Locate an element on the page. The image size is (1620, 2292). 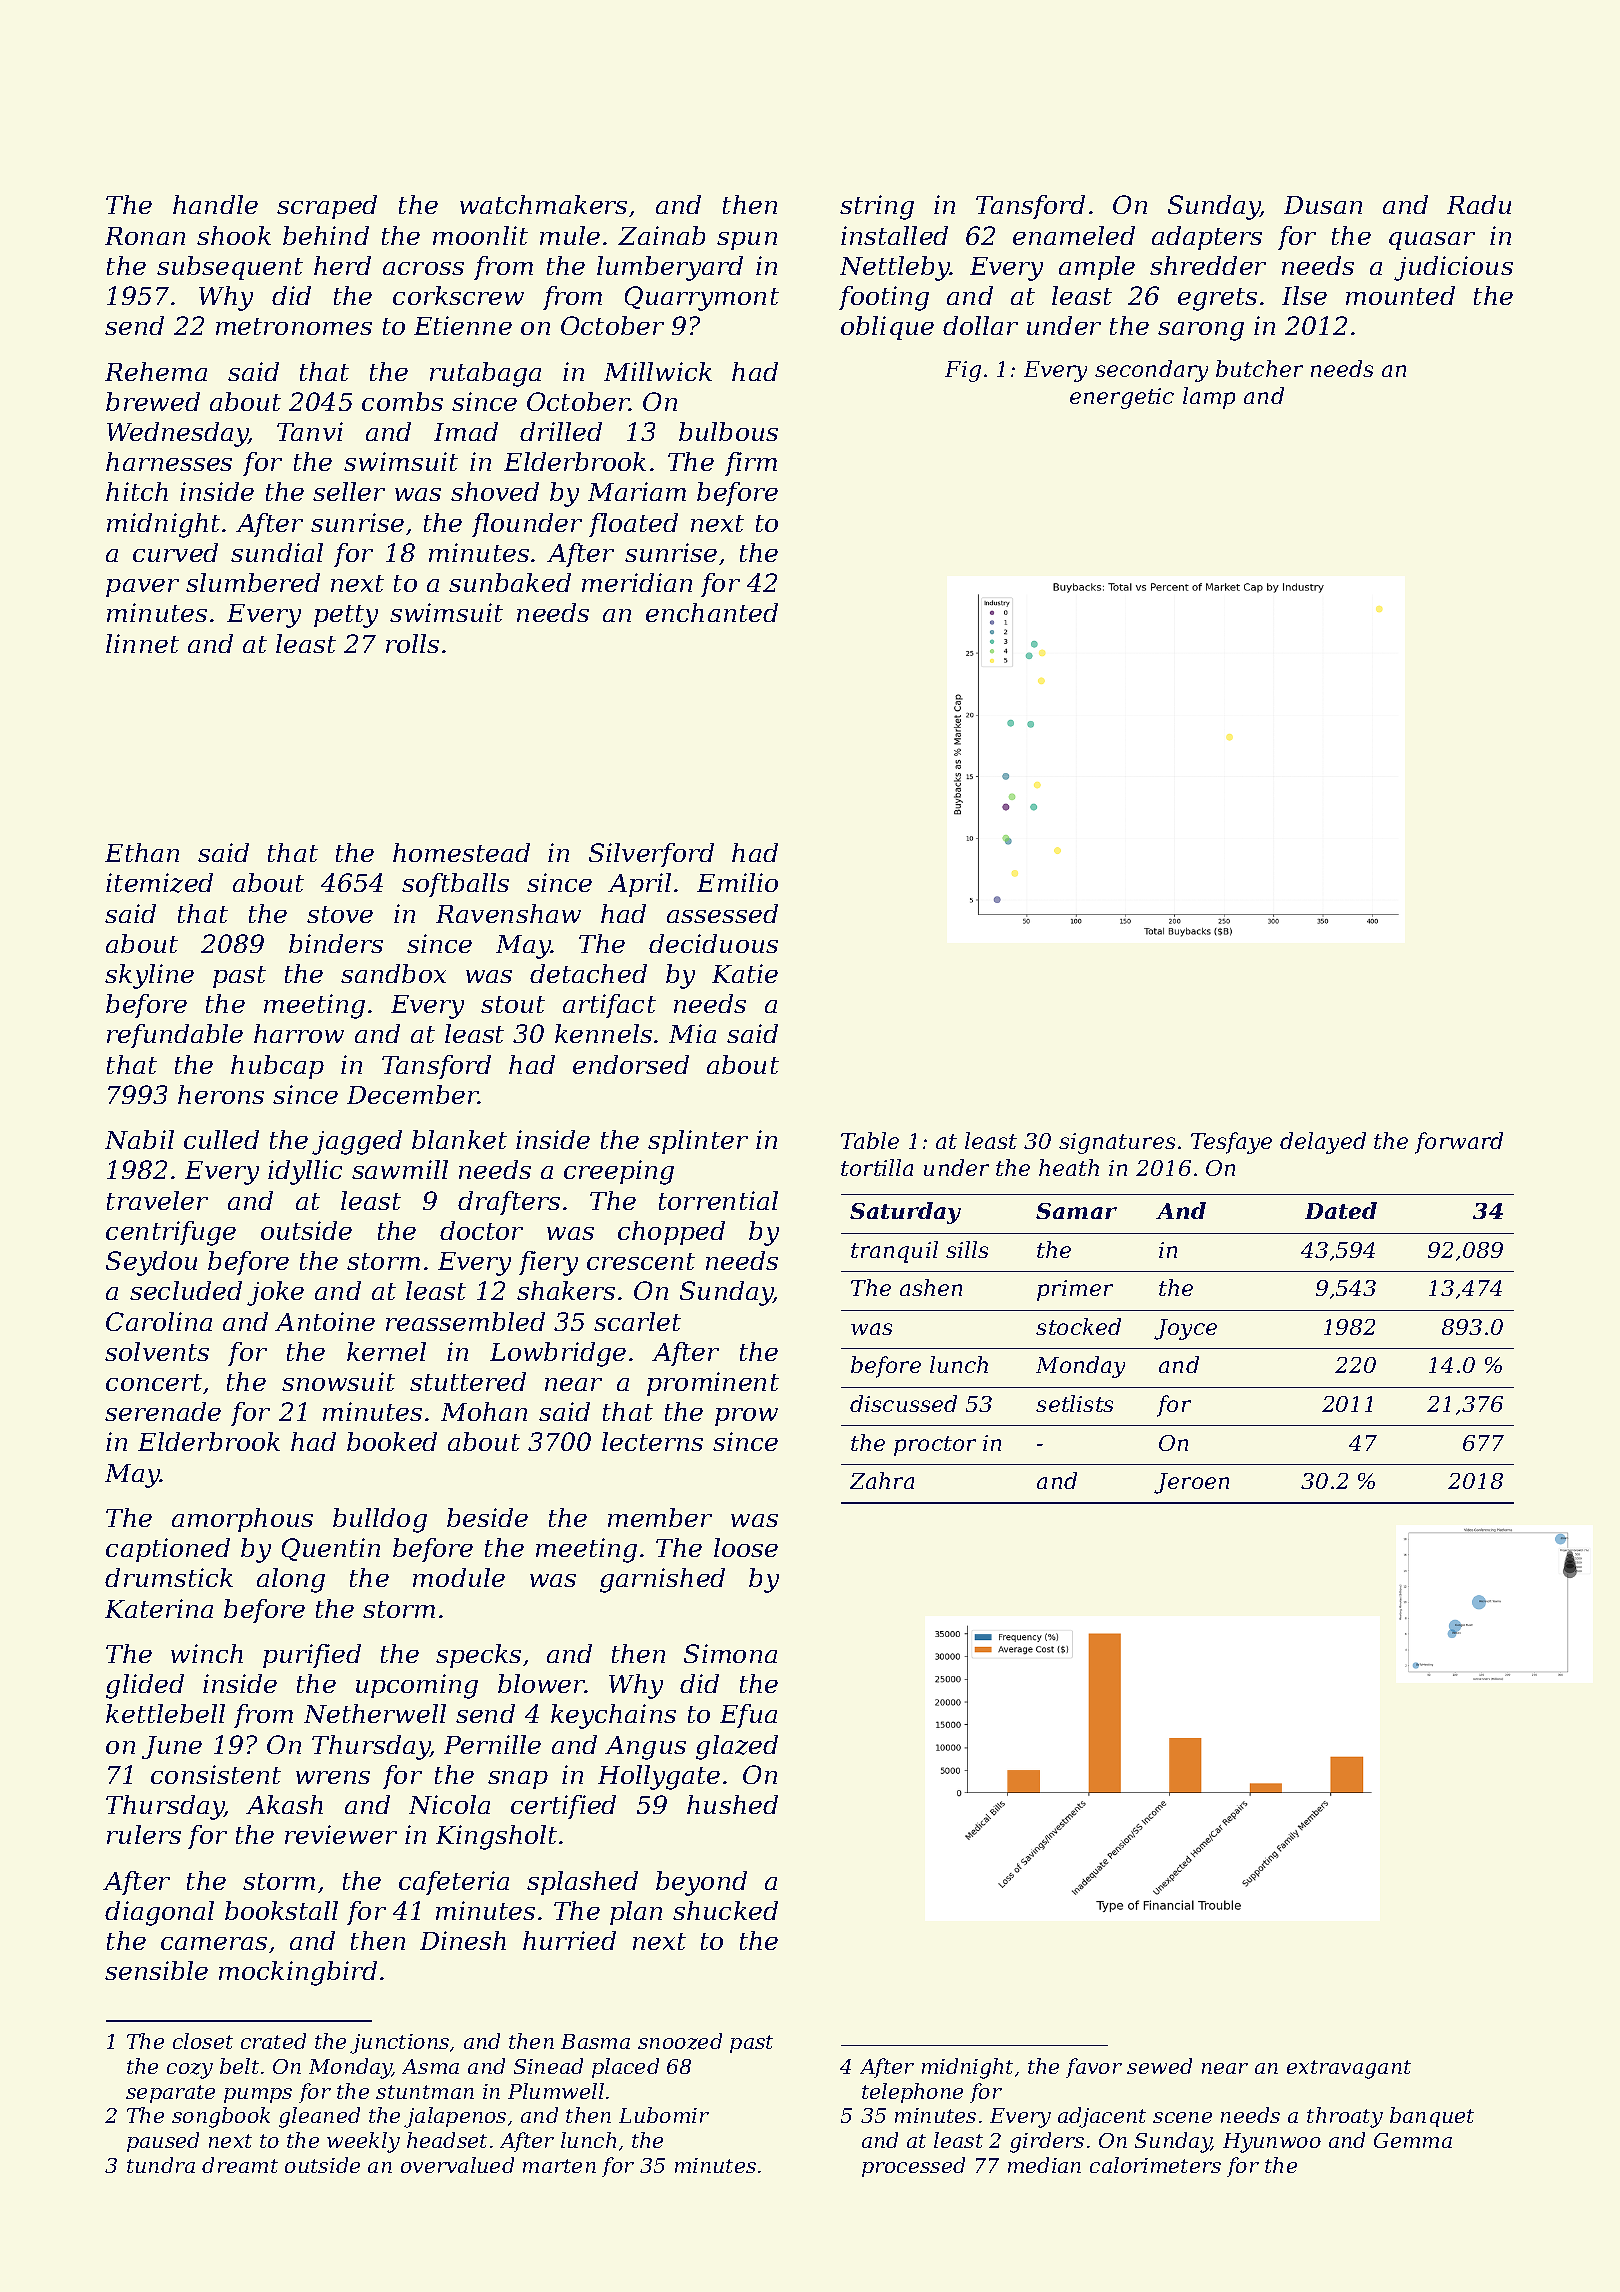
Jeroen is located at coordinates (1191, 1483).
